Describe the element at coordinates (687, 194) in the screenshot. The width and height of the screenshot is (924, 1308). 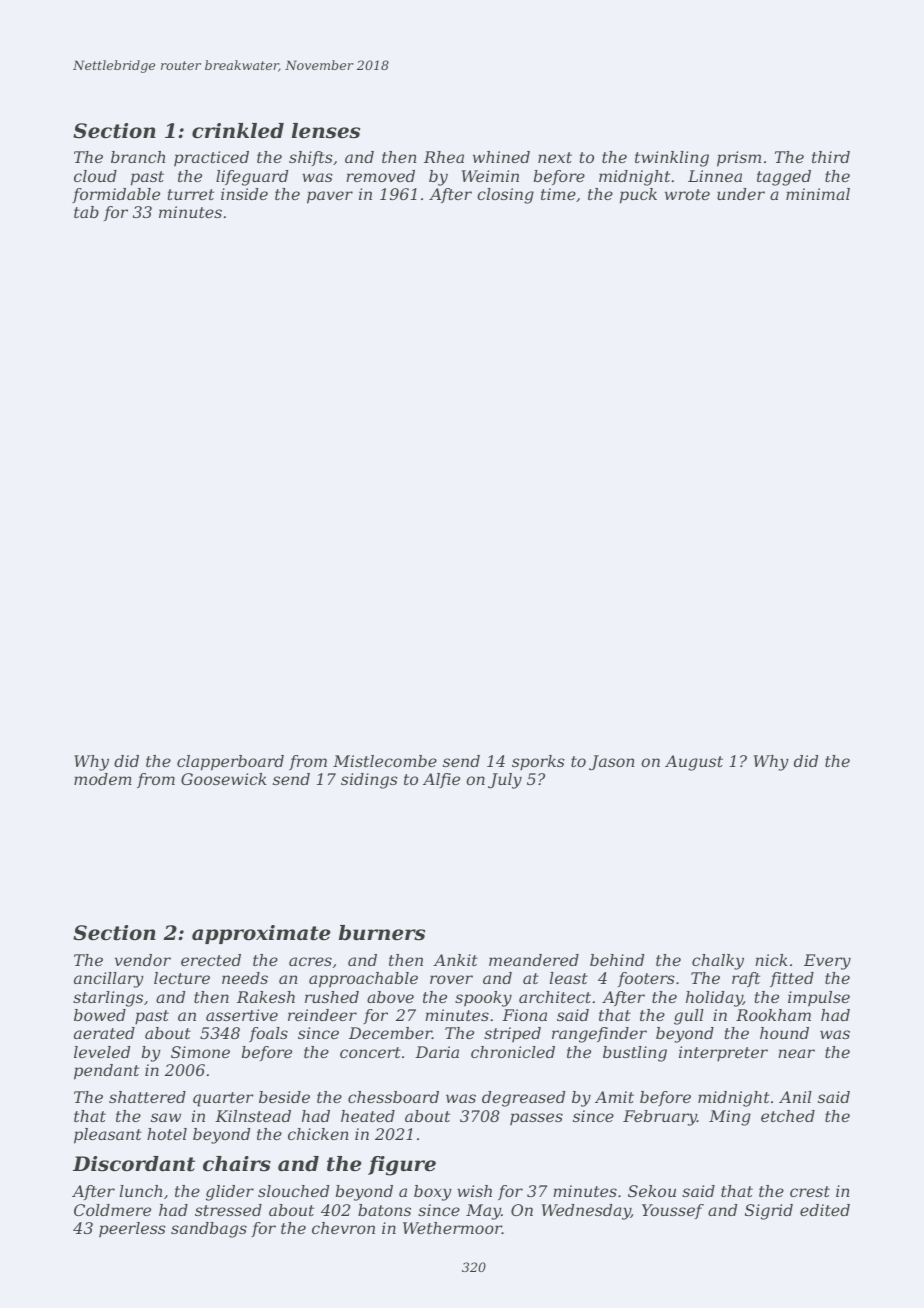
I see `wrote` at that location.
